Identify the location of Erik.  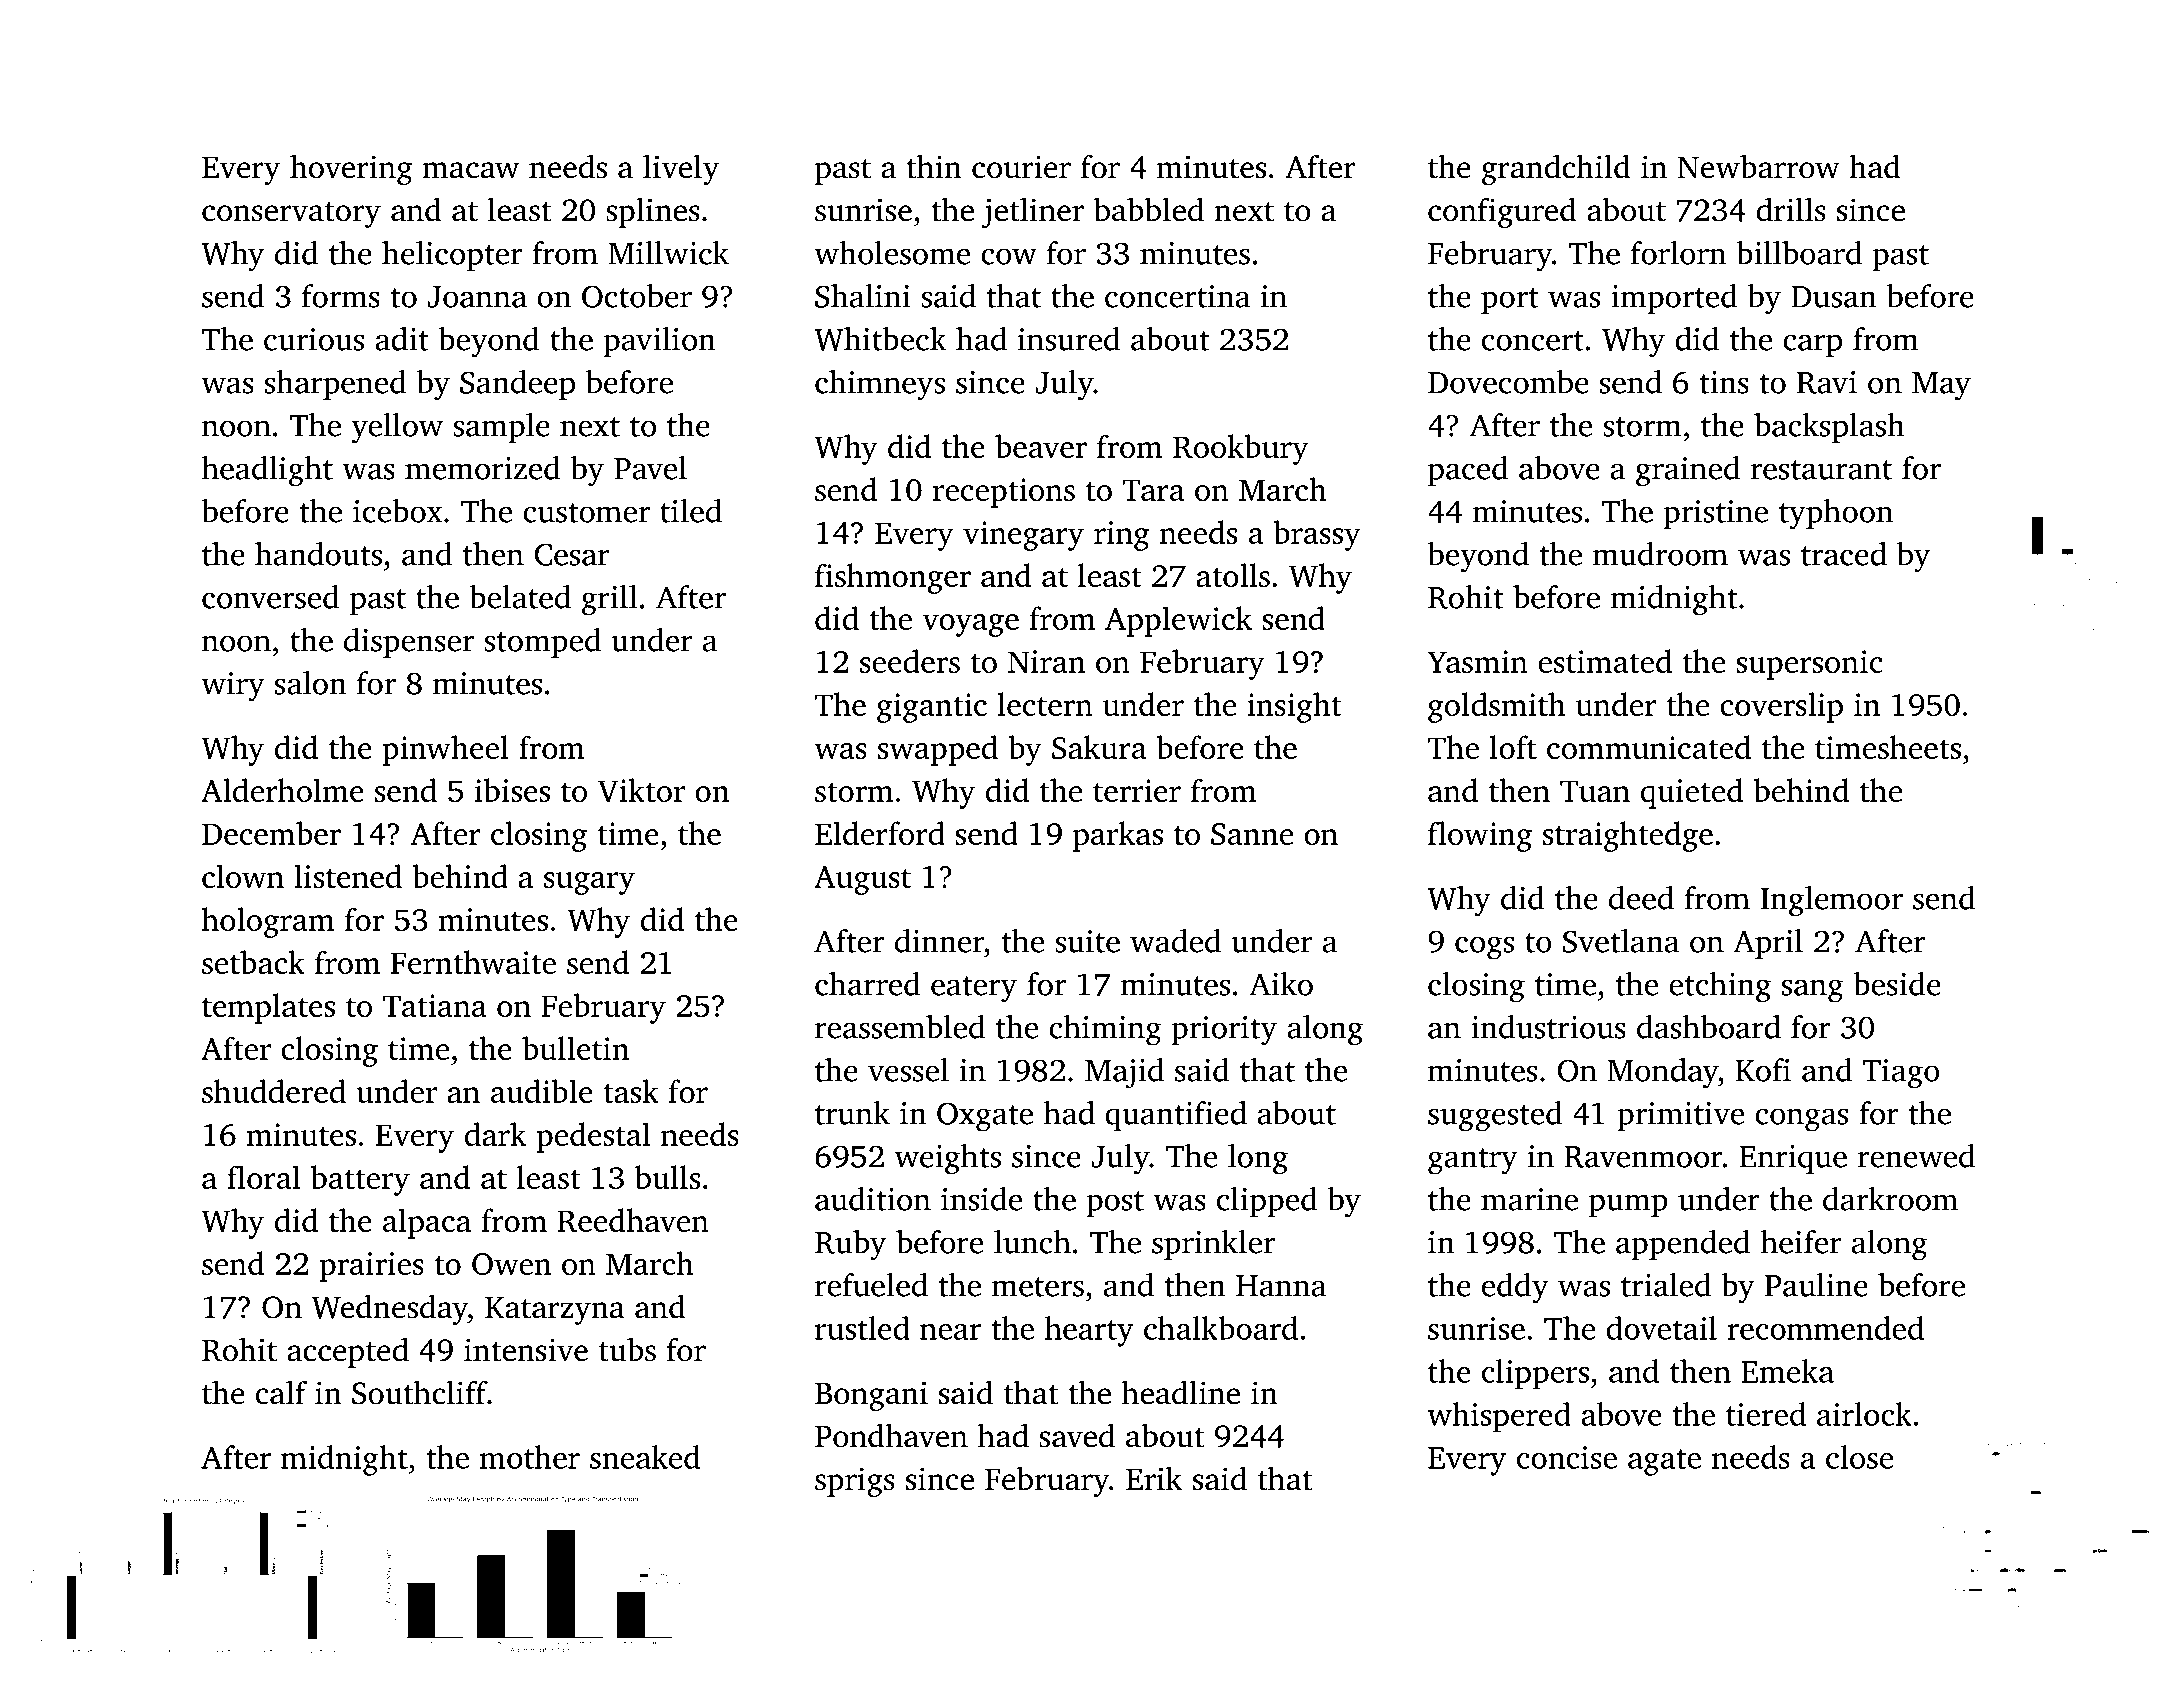
(1154, 1478).
